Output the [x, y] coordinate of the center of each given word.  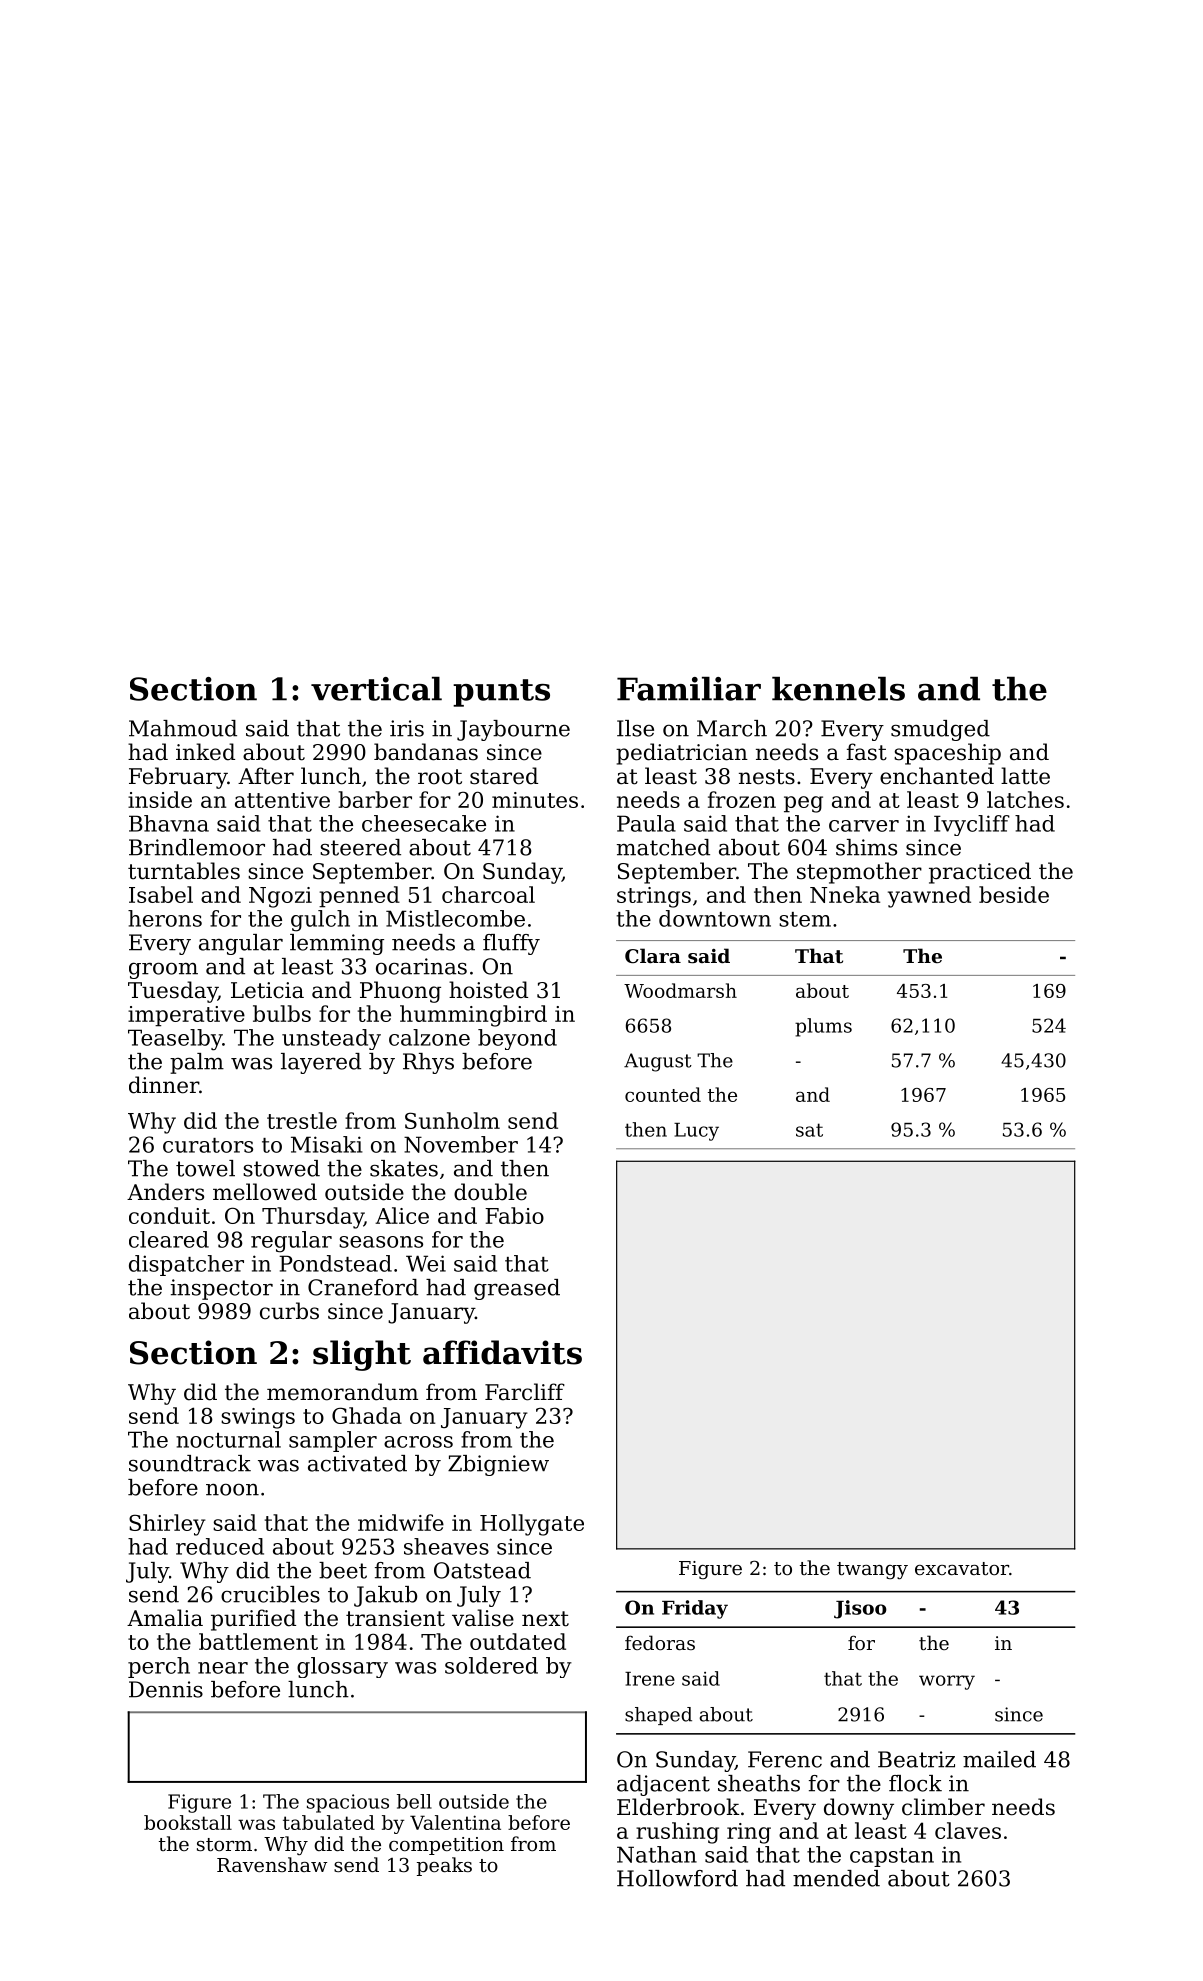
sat [809, 1130]
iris [407, 728]
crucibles [270, 1594]
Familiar [689, 689]
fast [867, 752]
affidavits [502, 1352]
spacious [348, 1803]
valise [483, 1618]
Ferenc [785, 1759]
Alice [402, 1215]
